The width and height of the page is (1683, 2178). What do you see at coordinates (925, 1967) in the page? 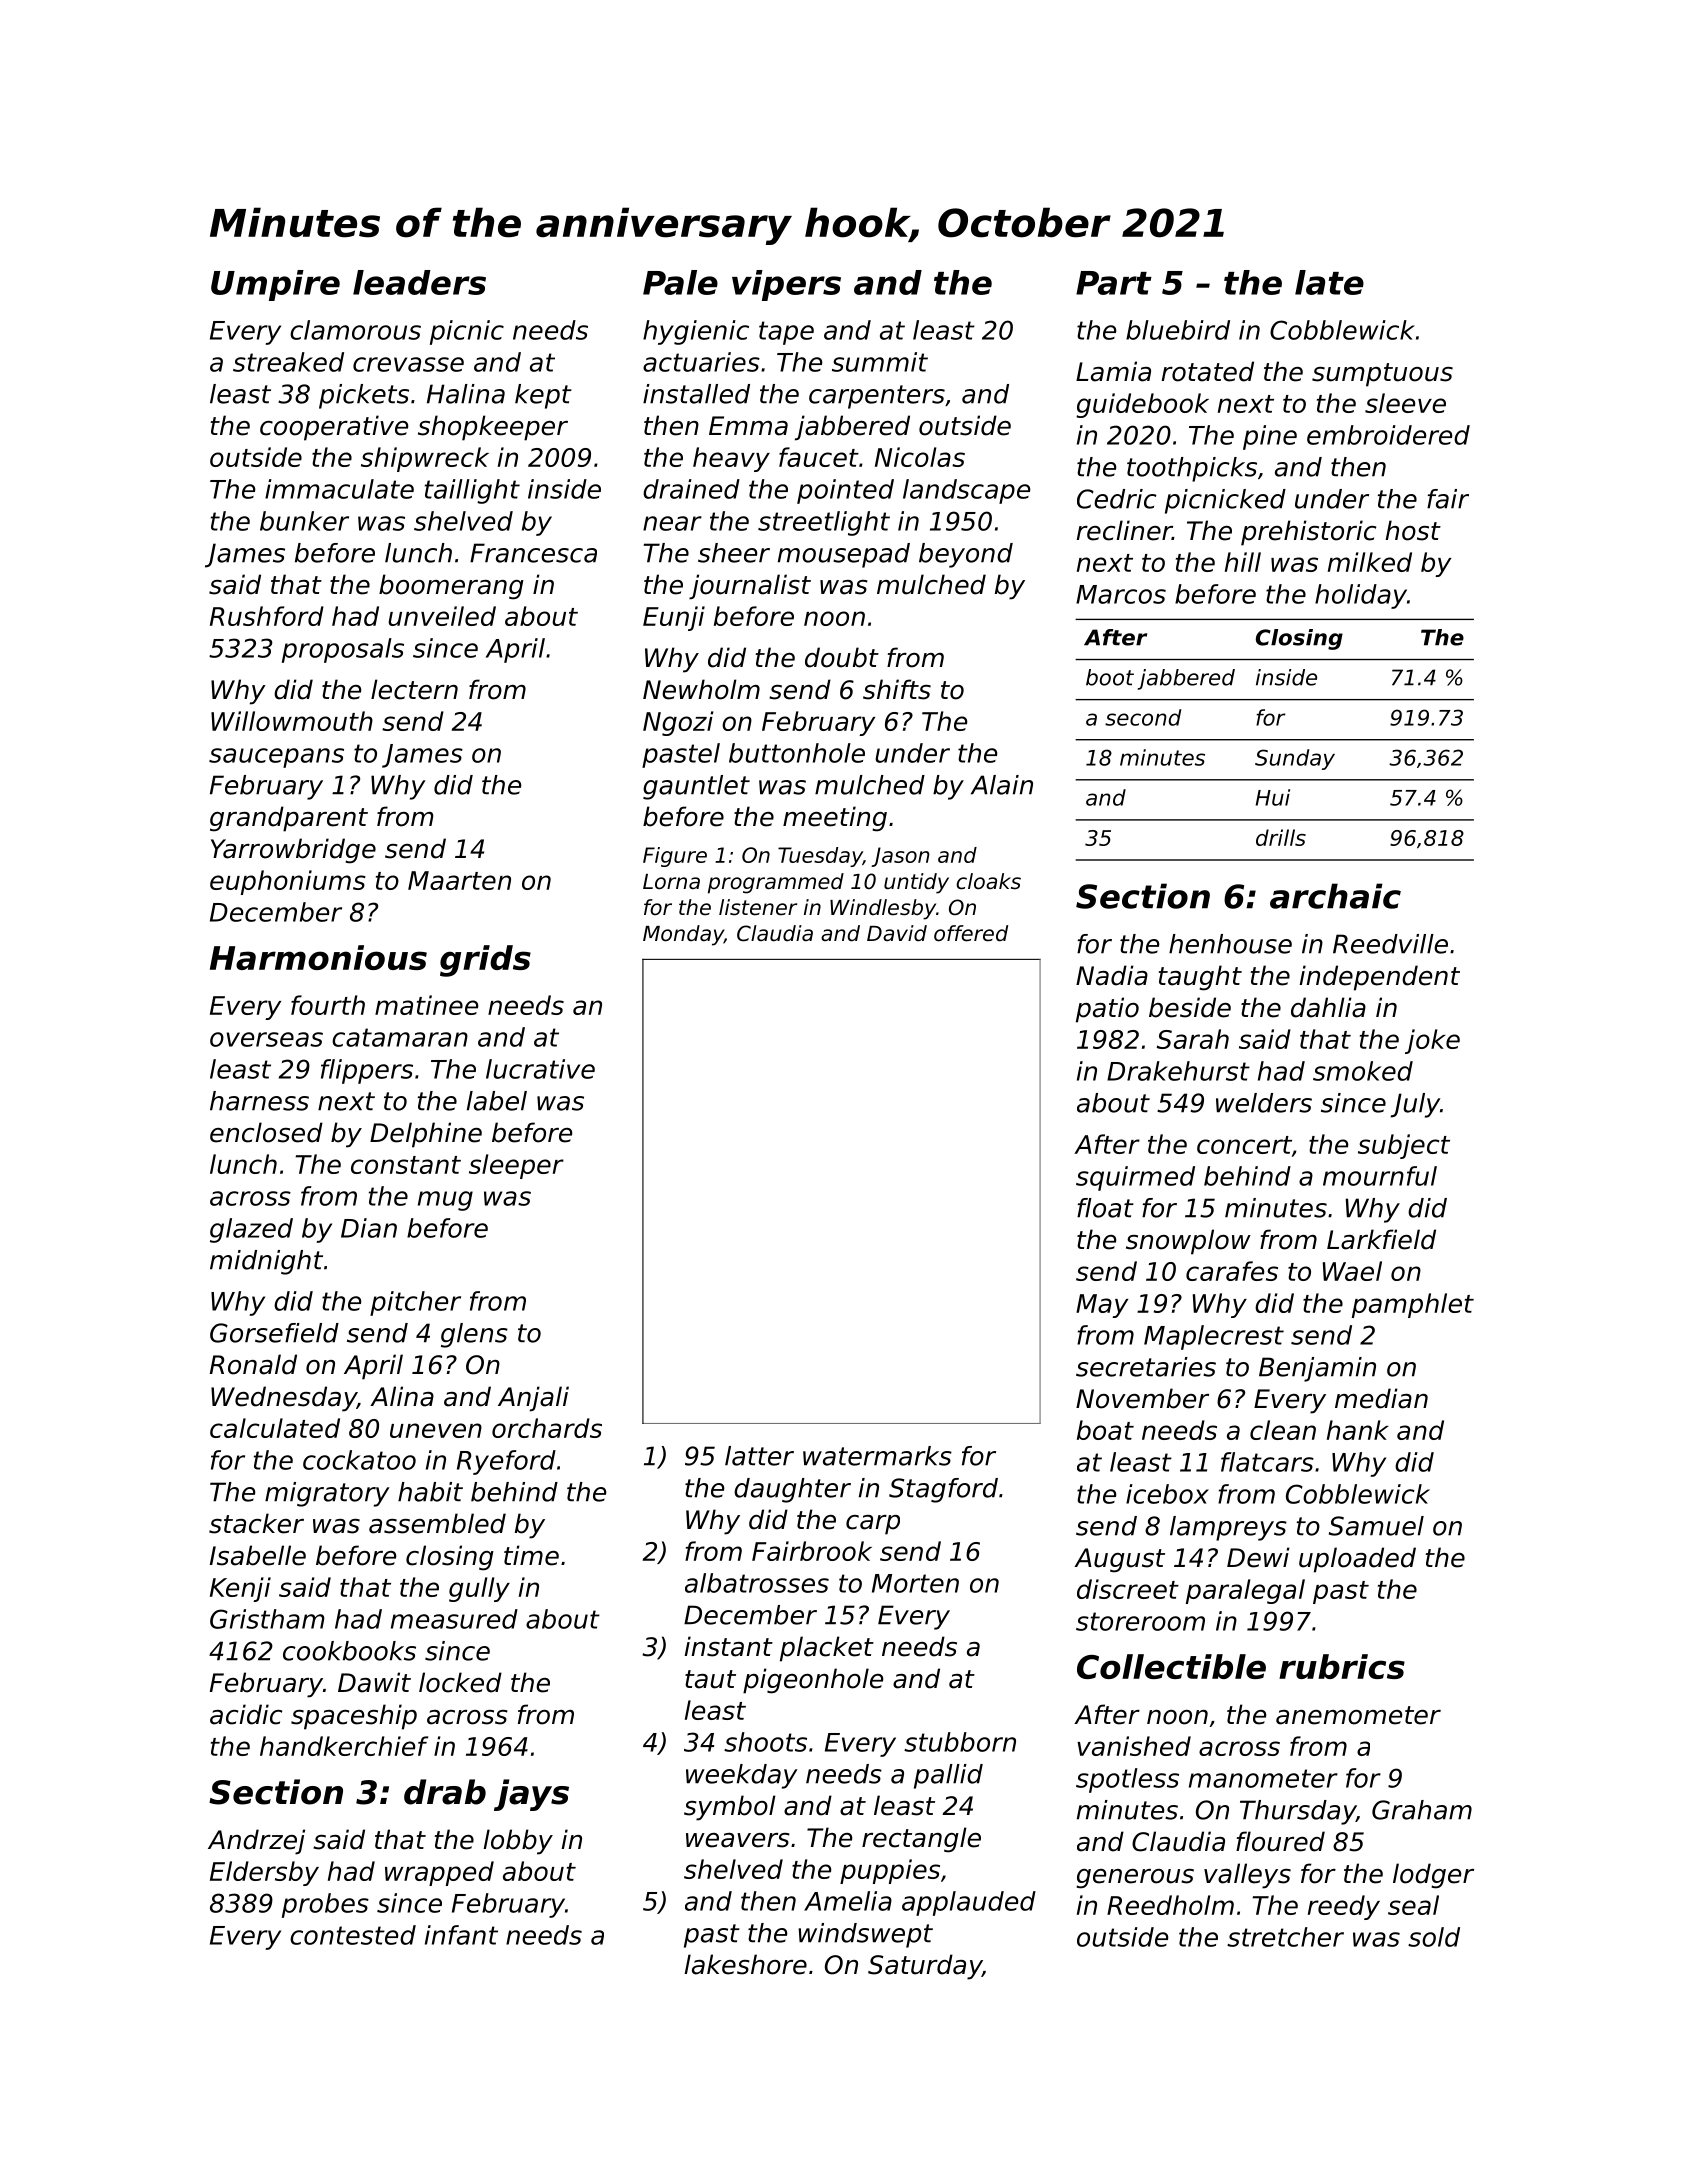
I see `Saturday` at bounding box center [925, 1967].
